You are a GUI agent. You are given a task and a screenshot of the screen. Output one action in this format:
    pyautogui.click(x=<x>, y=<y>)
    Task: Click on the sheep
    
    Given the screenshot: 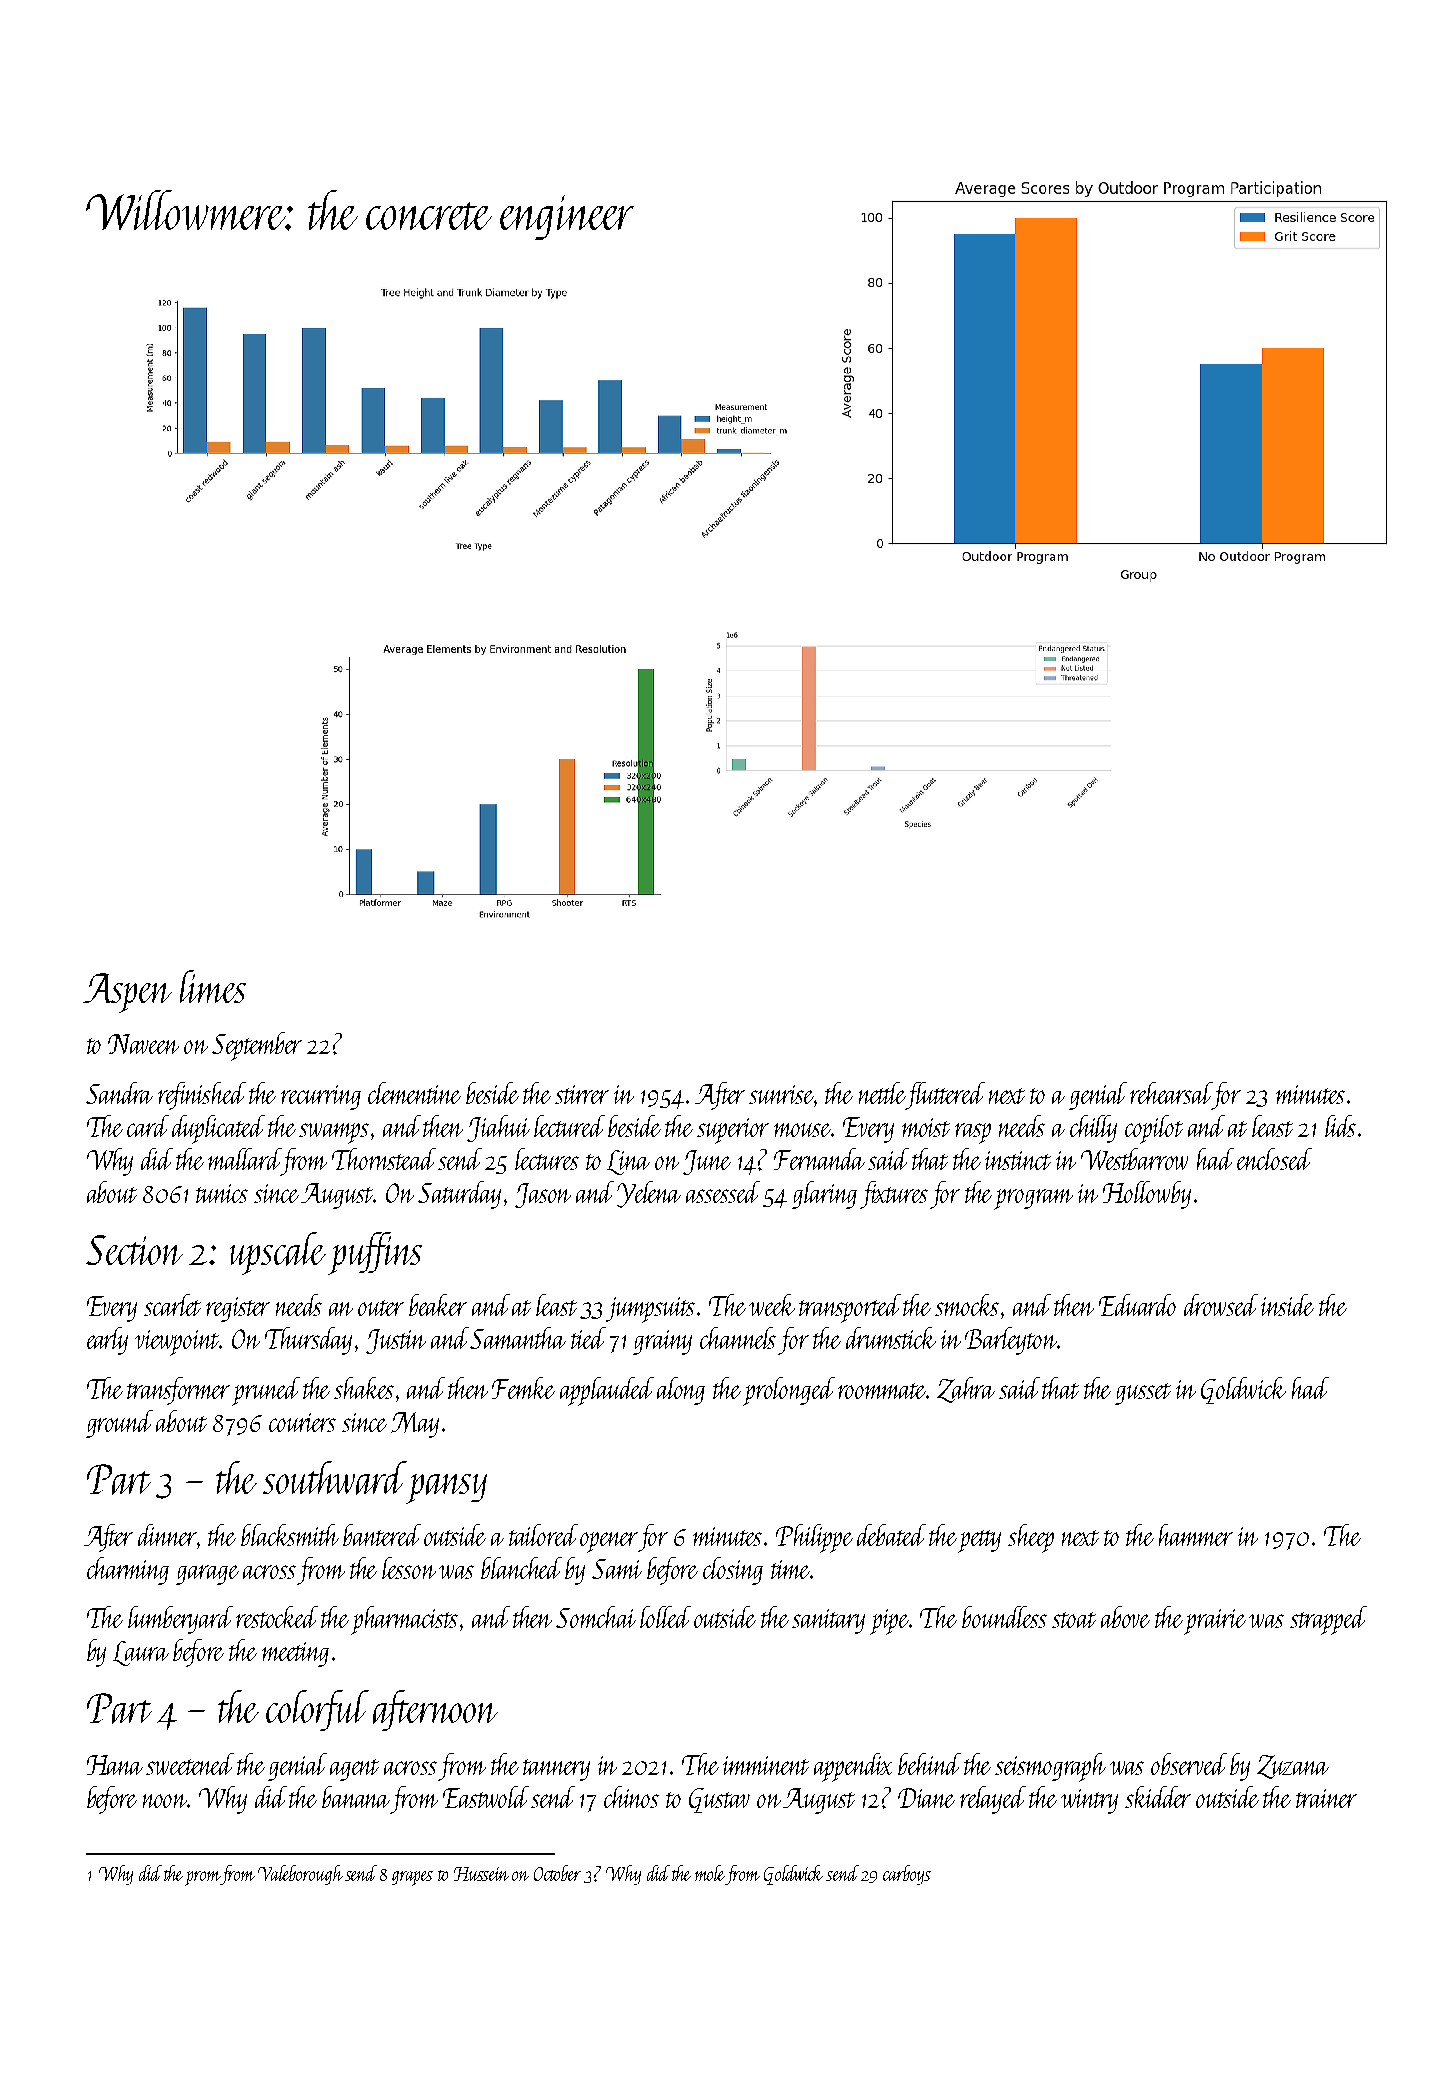 What is the action you would take?
    pyautogui.click(x=1031, y=1538)
